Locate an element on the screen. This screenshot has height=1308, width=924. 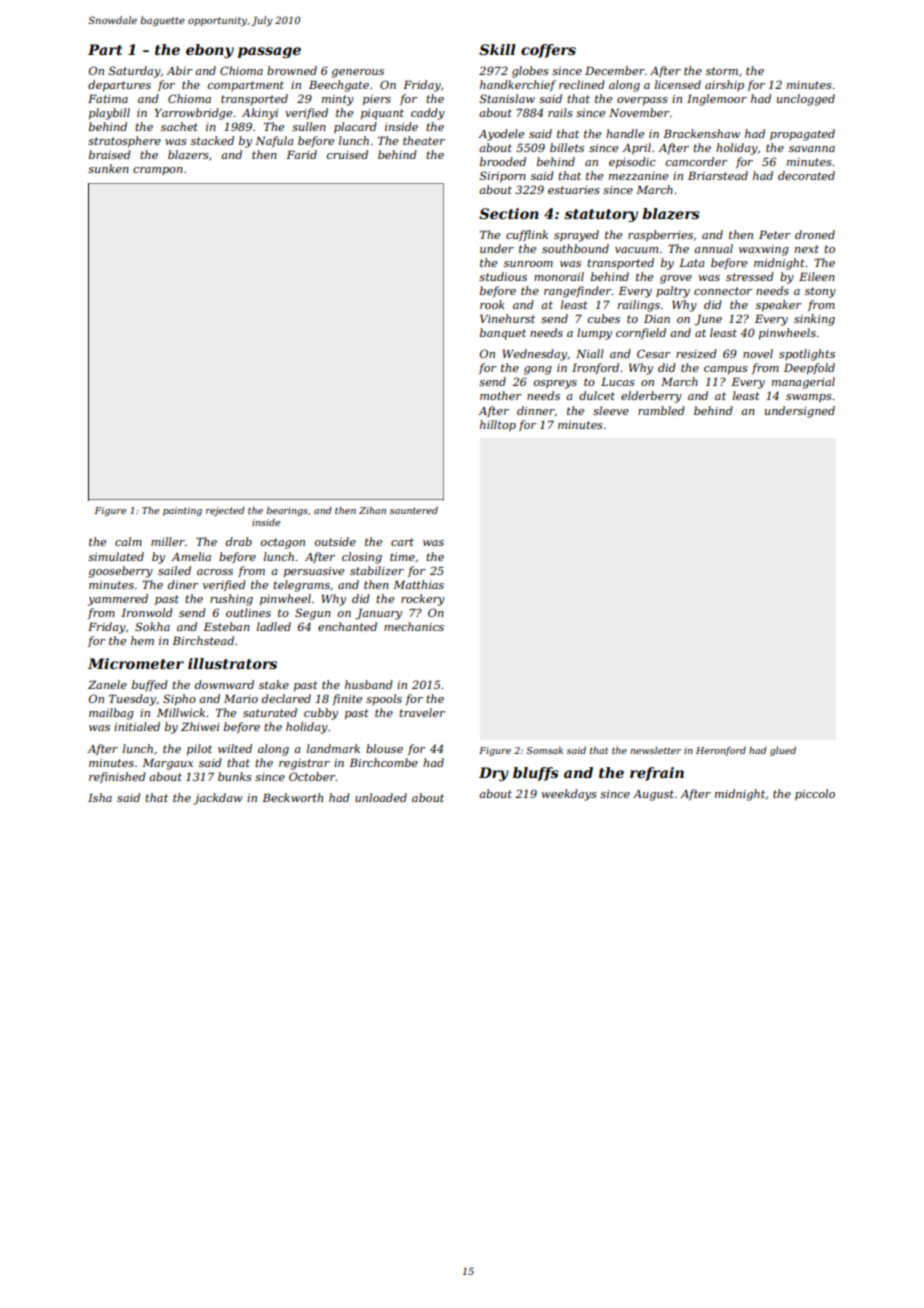
rejected is located at coordinates (225, 511).
